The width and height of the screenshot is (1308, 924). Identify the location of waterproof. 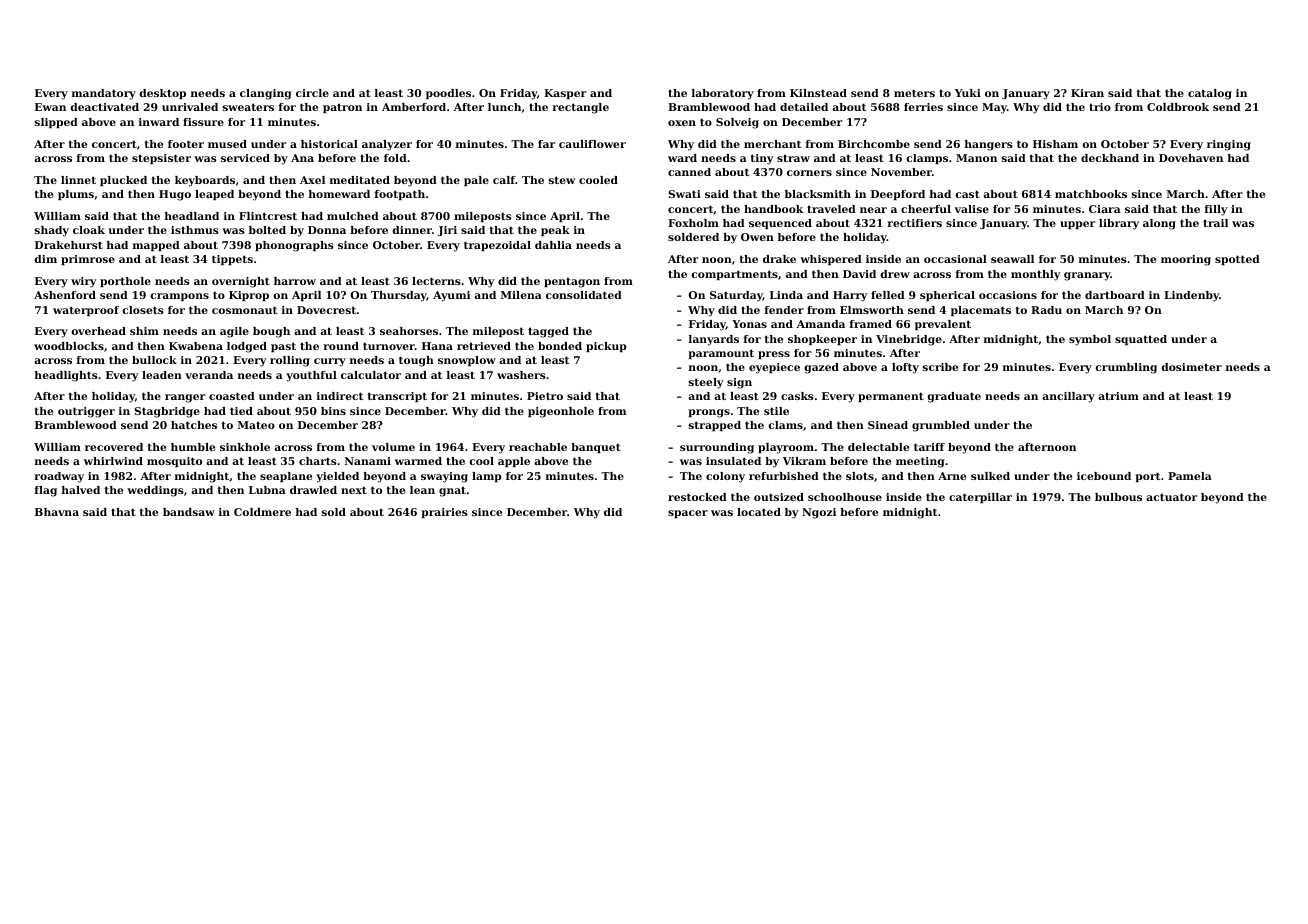
(86, 311).
